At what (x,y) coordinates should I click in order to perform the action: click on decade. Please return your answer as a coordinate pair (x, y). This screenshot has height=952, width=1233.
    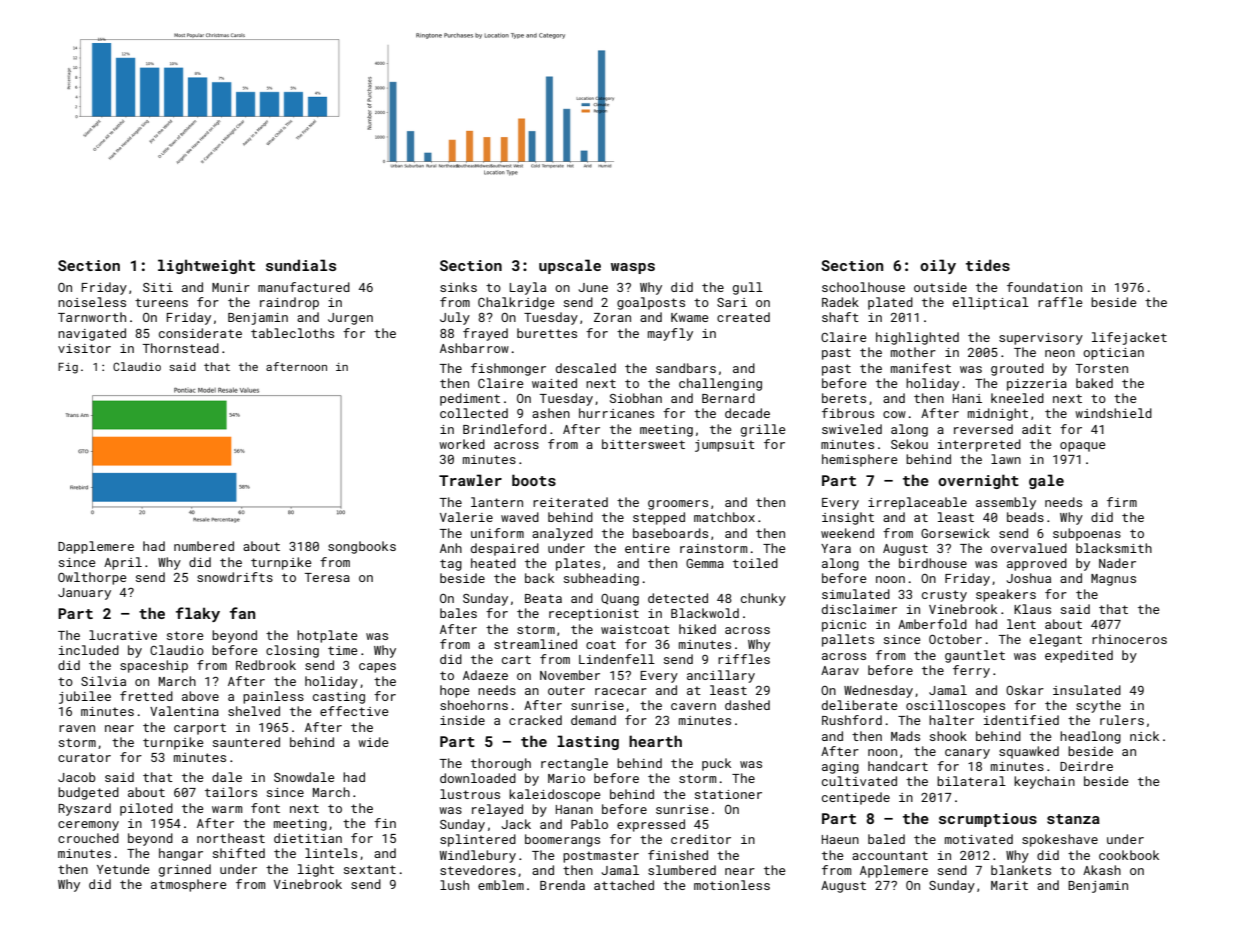
    Looking at the image, I should click on (747, 413).
